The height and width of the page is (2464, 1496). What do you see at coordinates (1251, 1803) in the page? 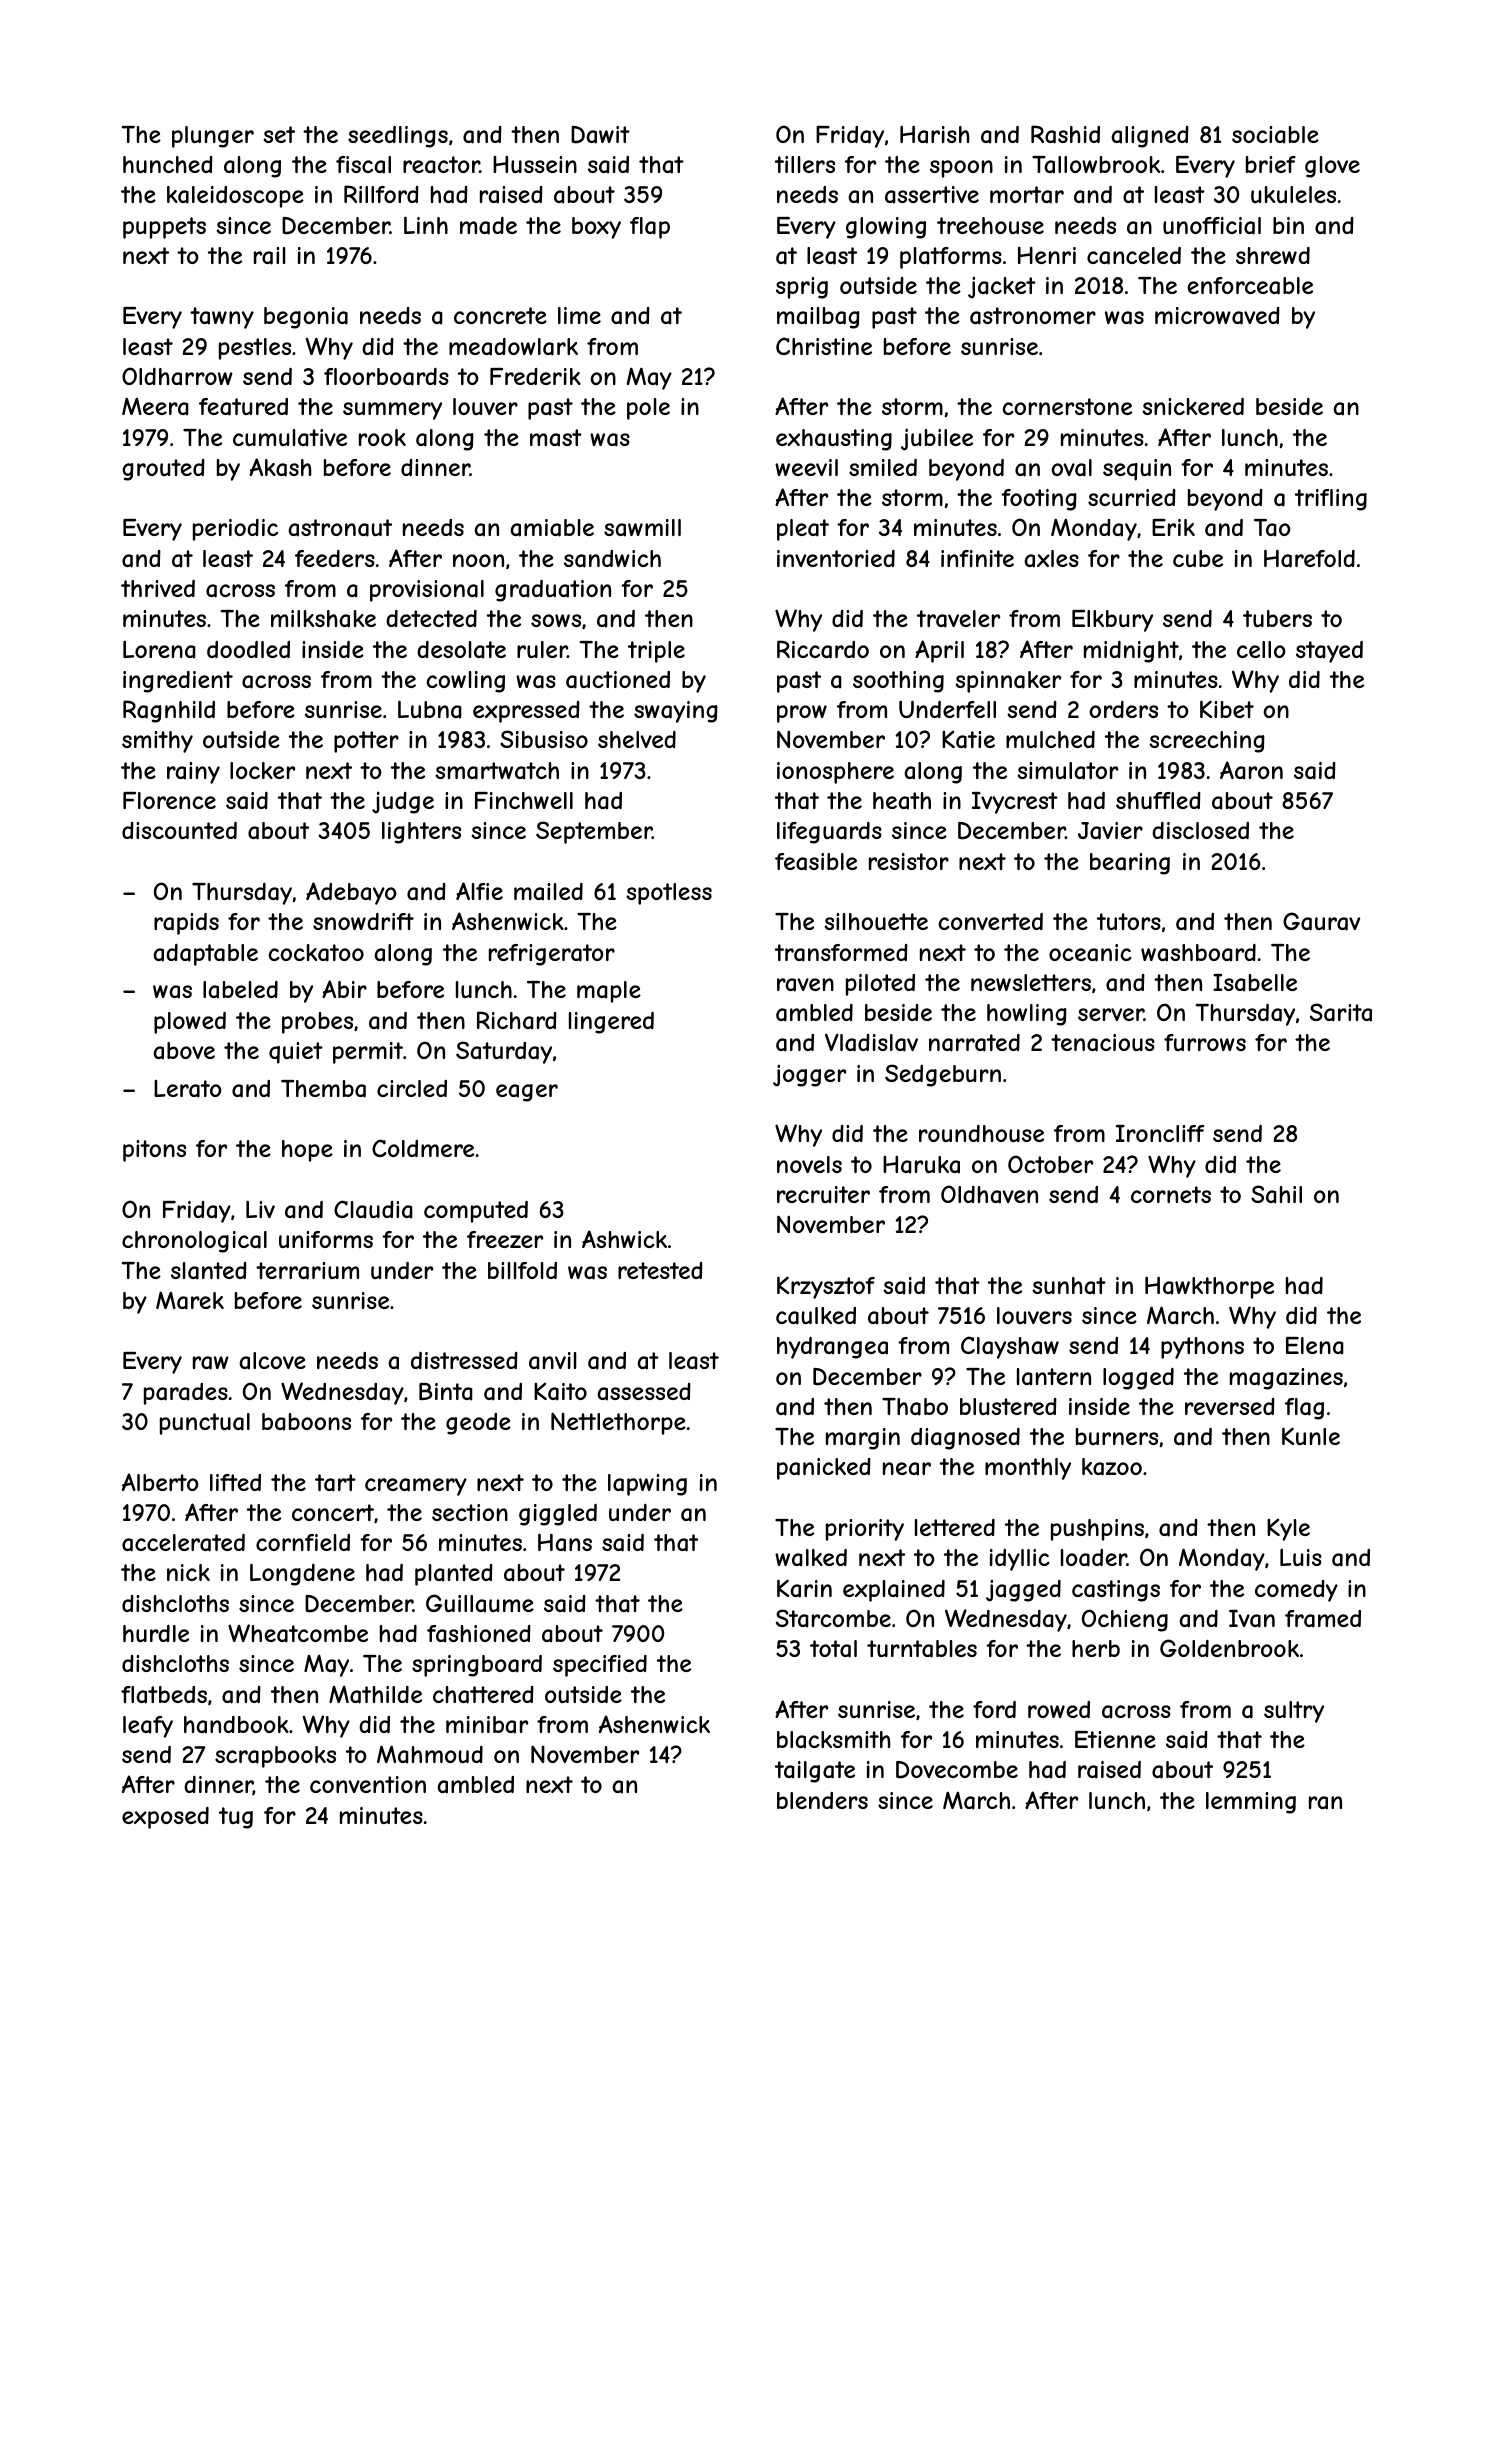
I see `lemming` at bounding box center [1251, 1803].
